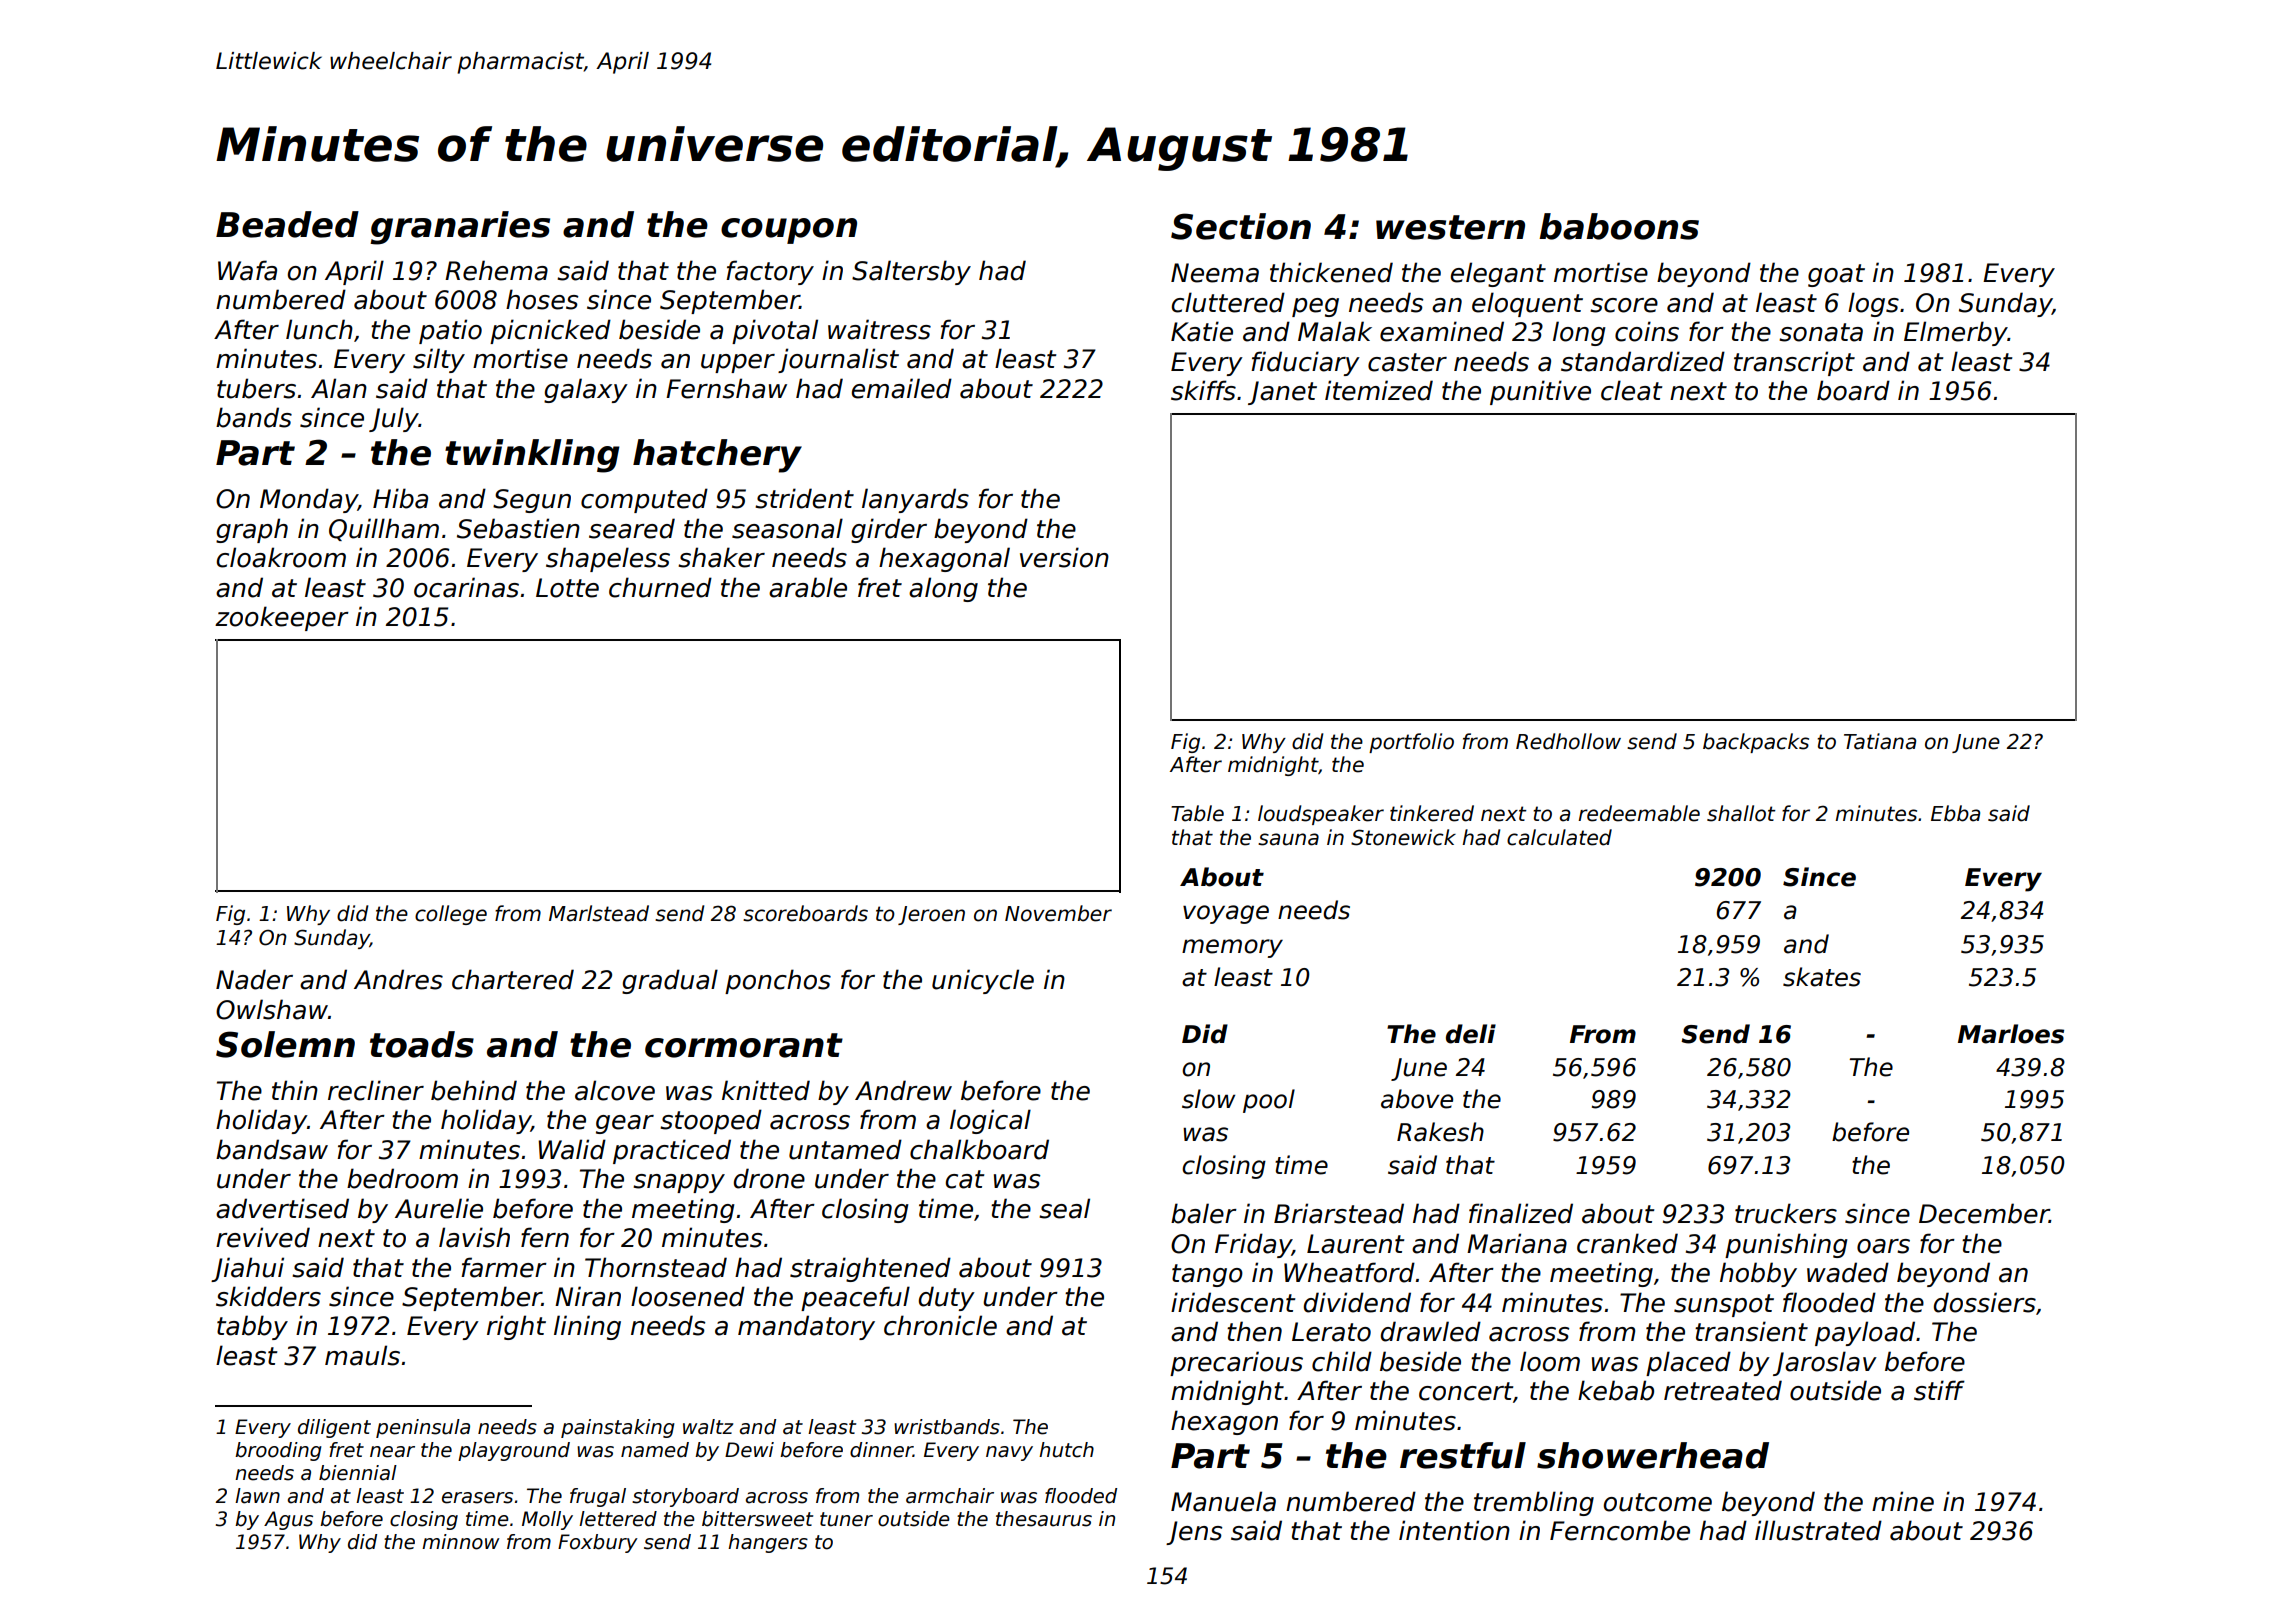  What do you see at coordinates (1836, 275) in the document?
I see `goat` at bounding box center [1836, 275].
